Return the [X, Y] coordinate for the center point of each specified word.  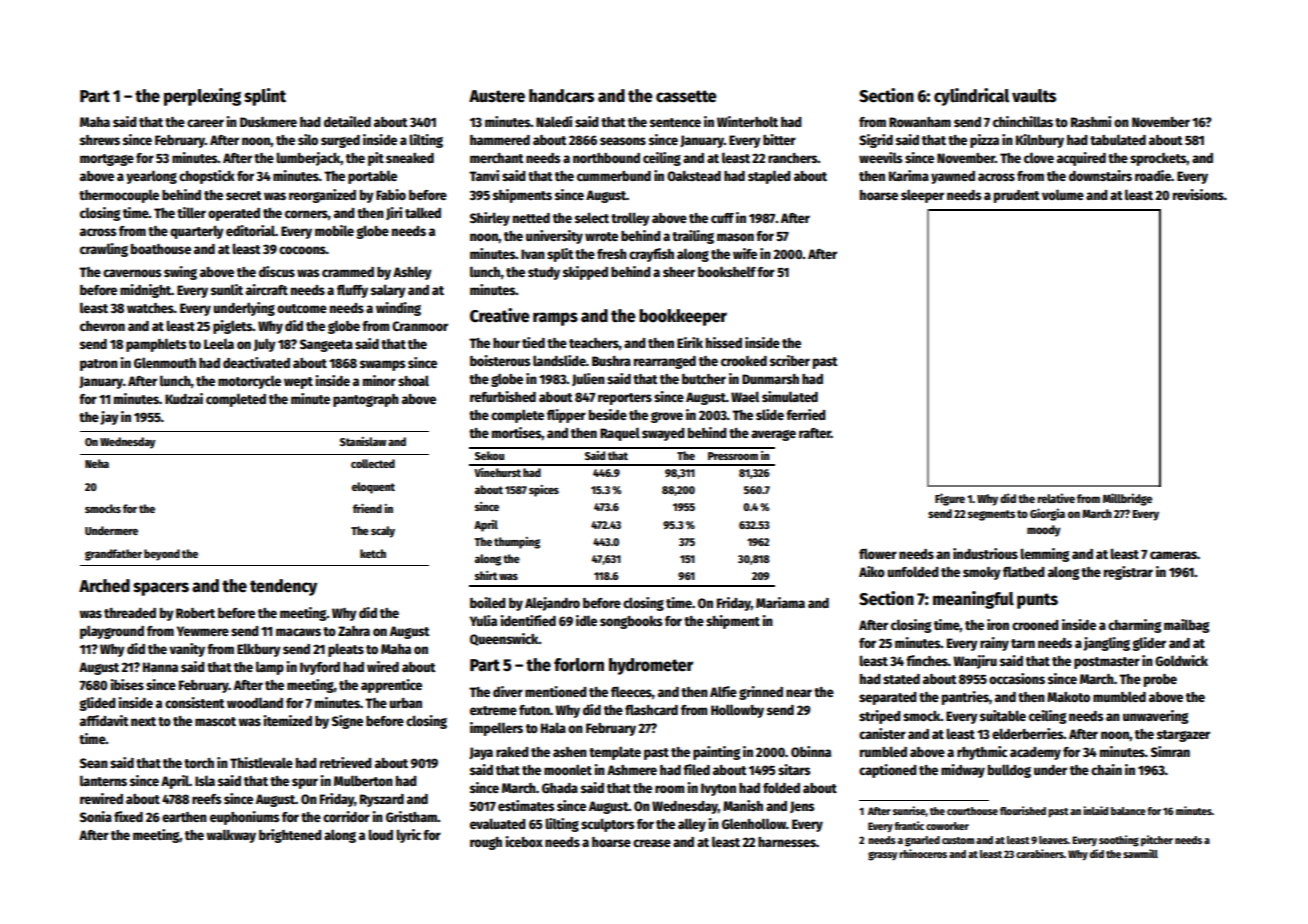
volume [1063, 194]
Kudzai [184, 398]
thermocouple [119, 196]
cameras [1173, 555]
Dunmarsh [770, 379]
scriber [790, 360]
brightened [290, 836]
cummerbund [614, 176]
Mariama [780, 602]
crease [652, 843]
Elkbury [259, 650]
